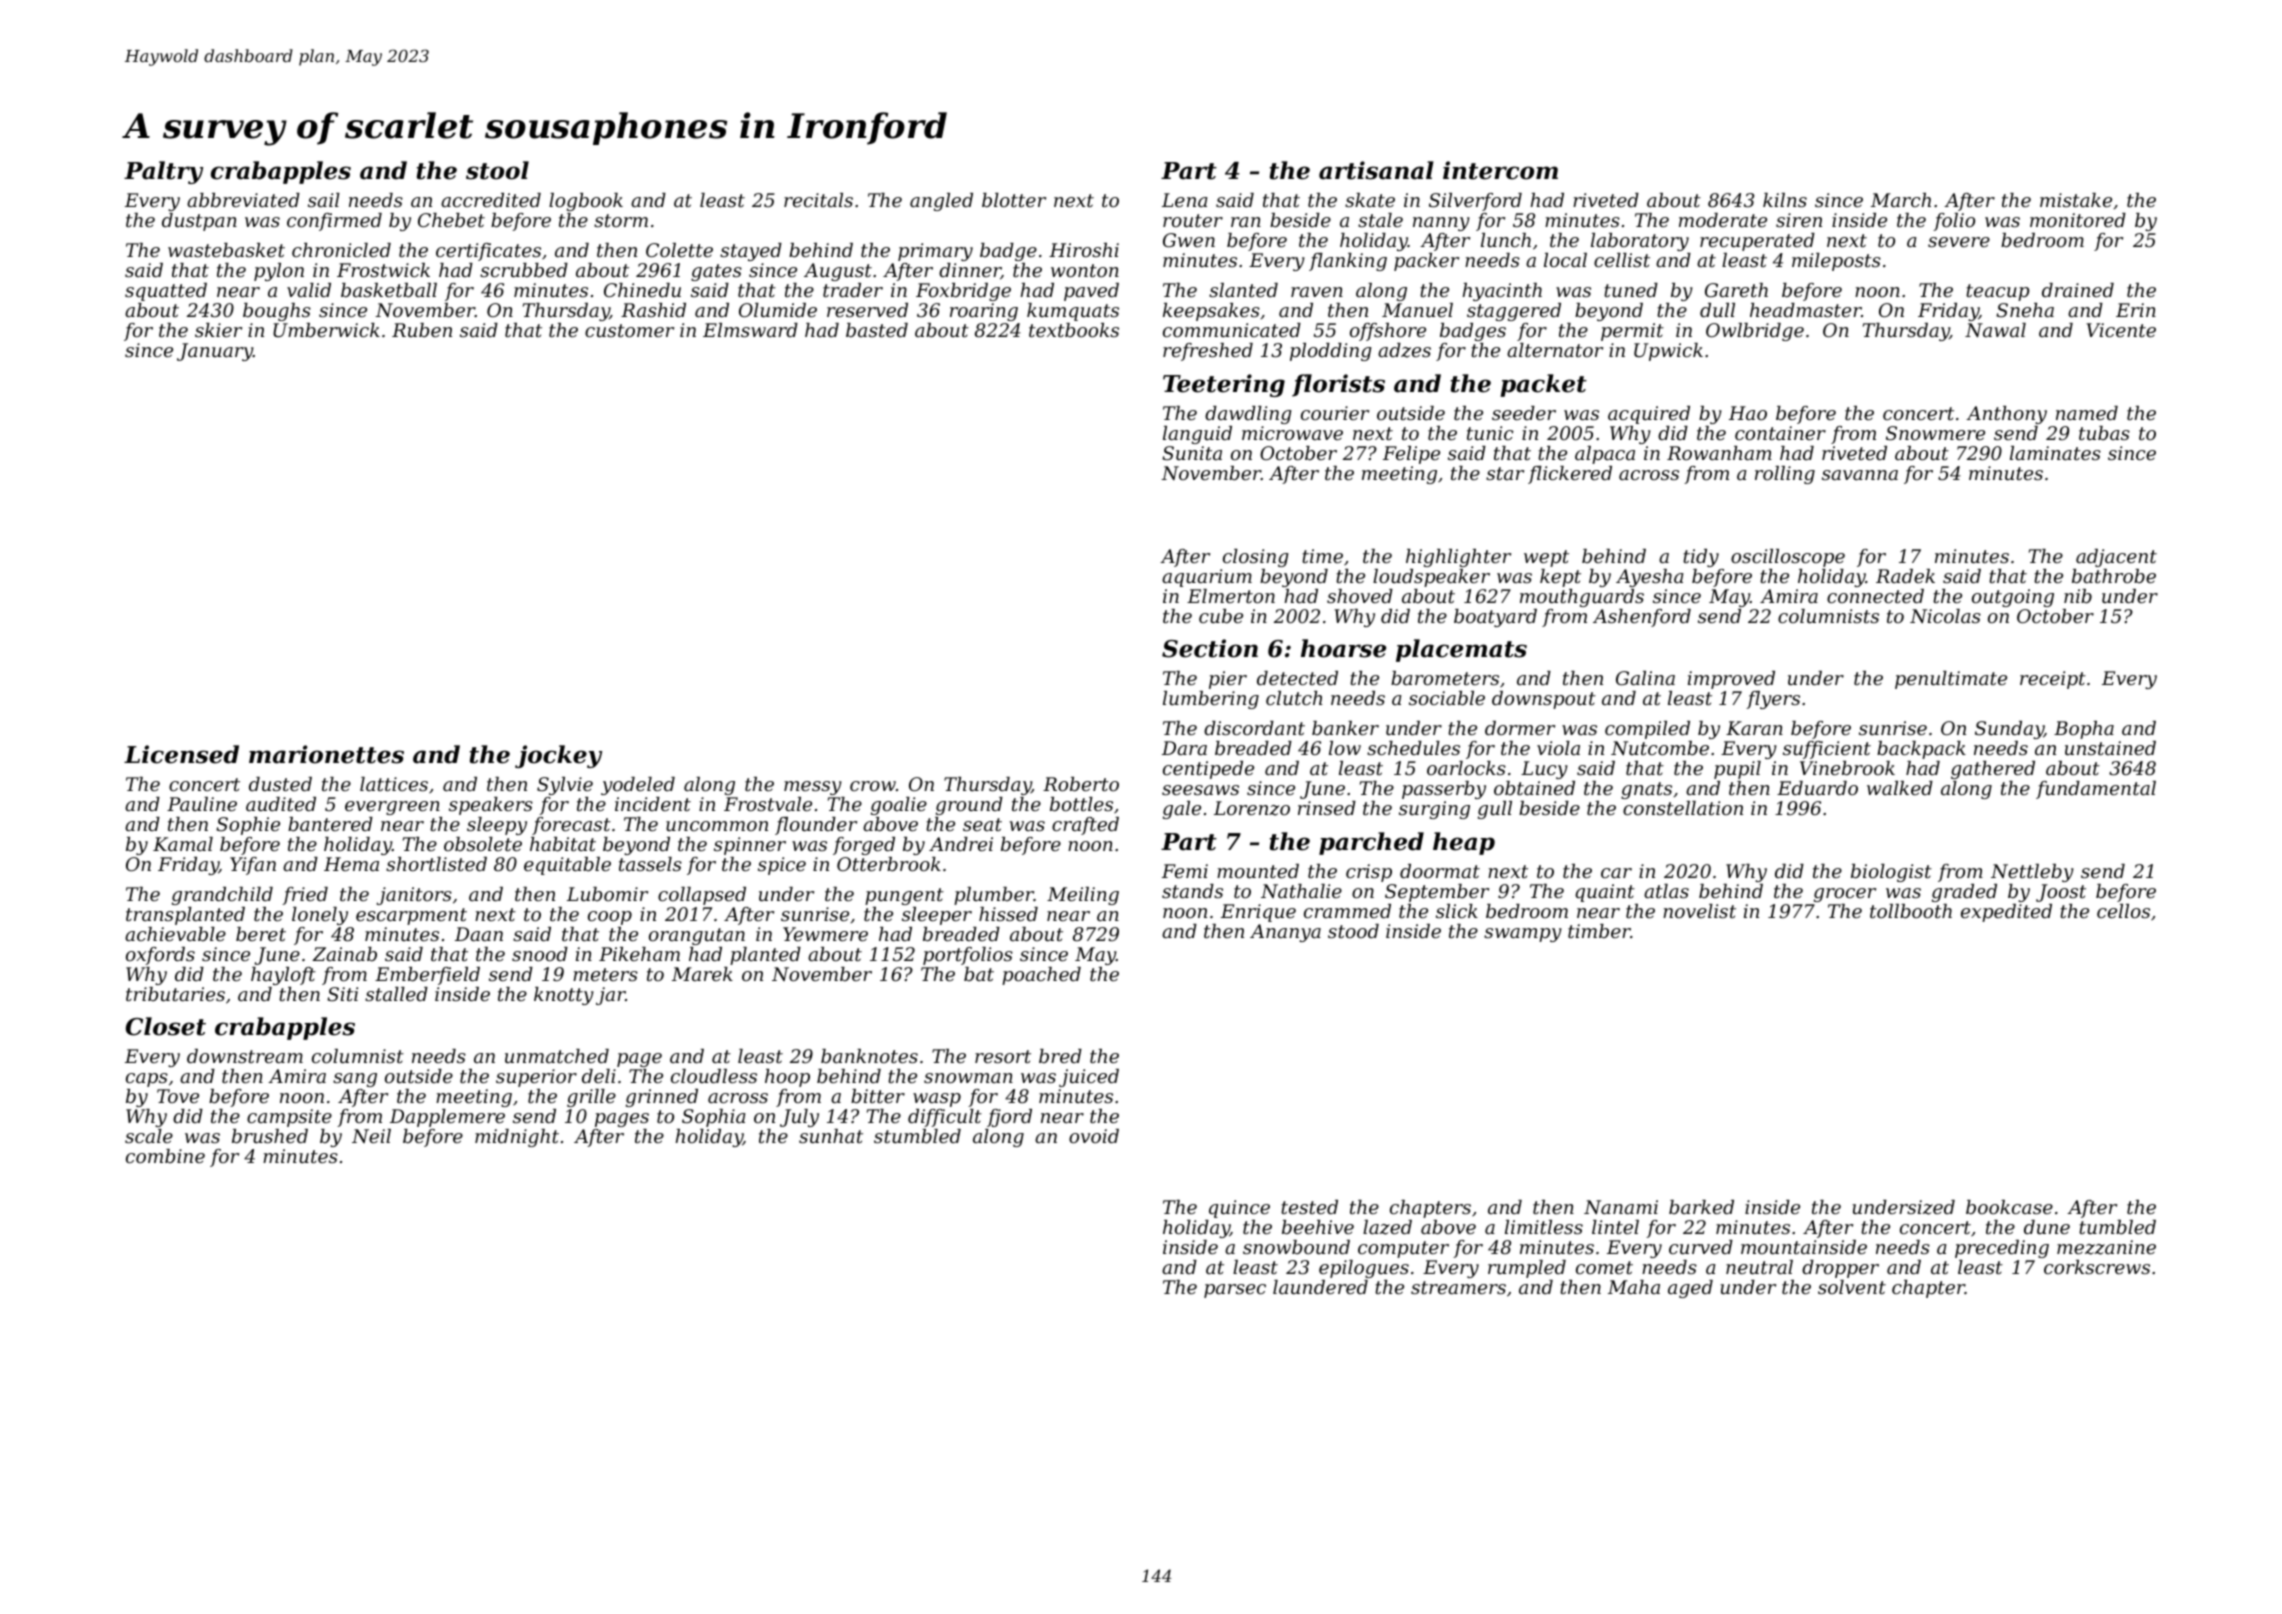 The width and height of the image is (2282, 1614). I want to click on recitals, so click(818, 200).
